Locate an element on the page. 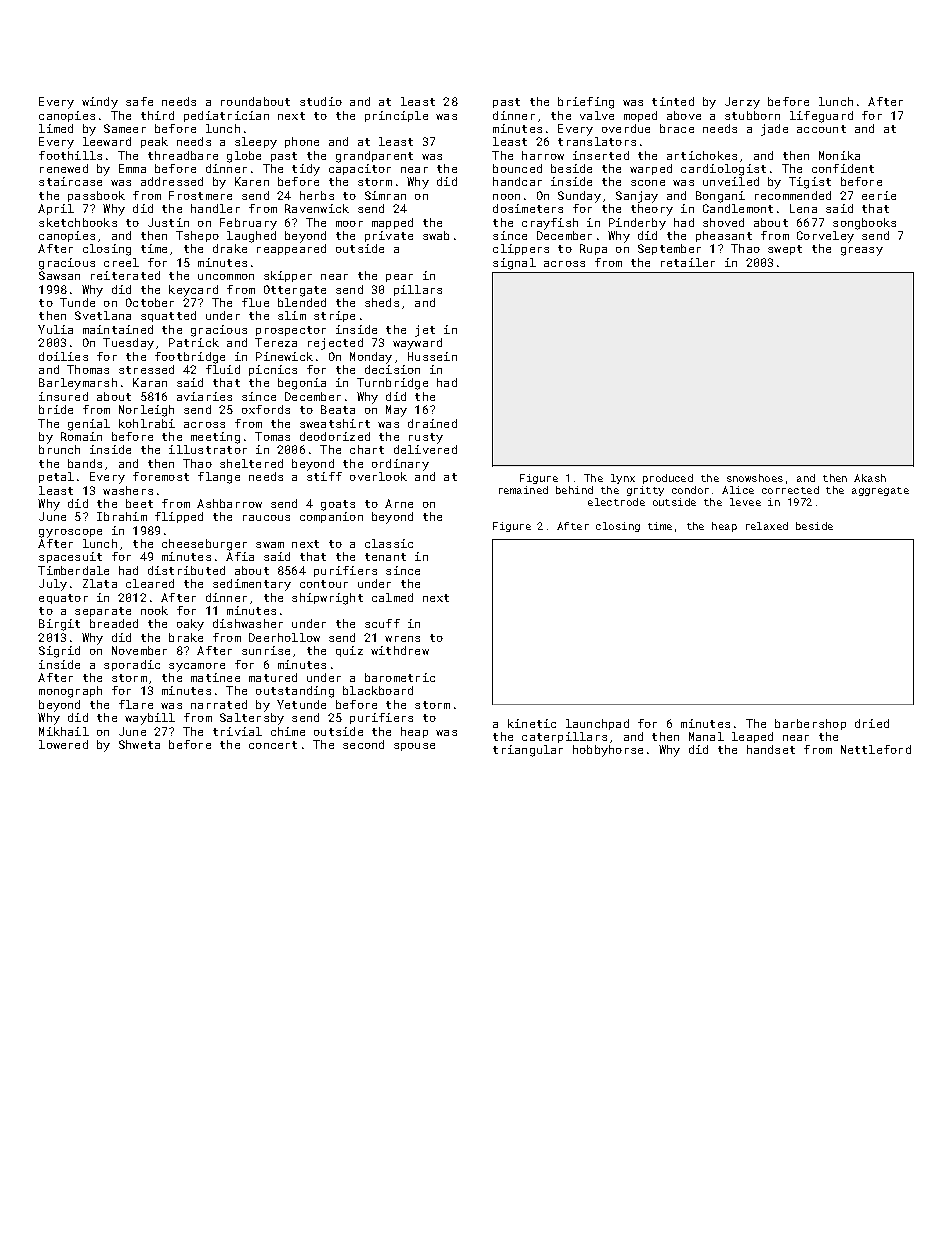 The width and height of the page is (952, 1233). Shweta is located at coordinates (139, 744).
